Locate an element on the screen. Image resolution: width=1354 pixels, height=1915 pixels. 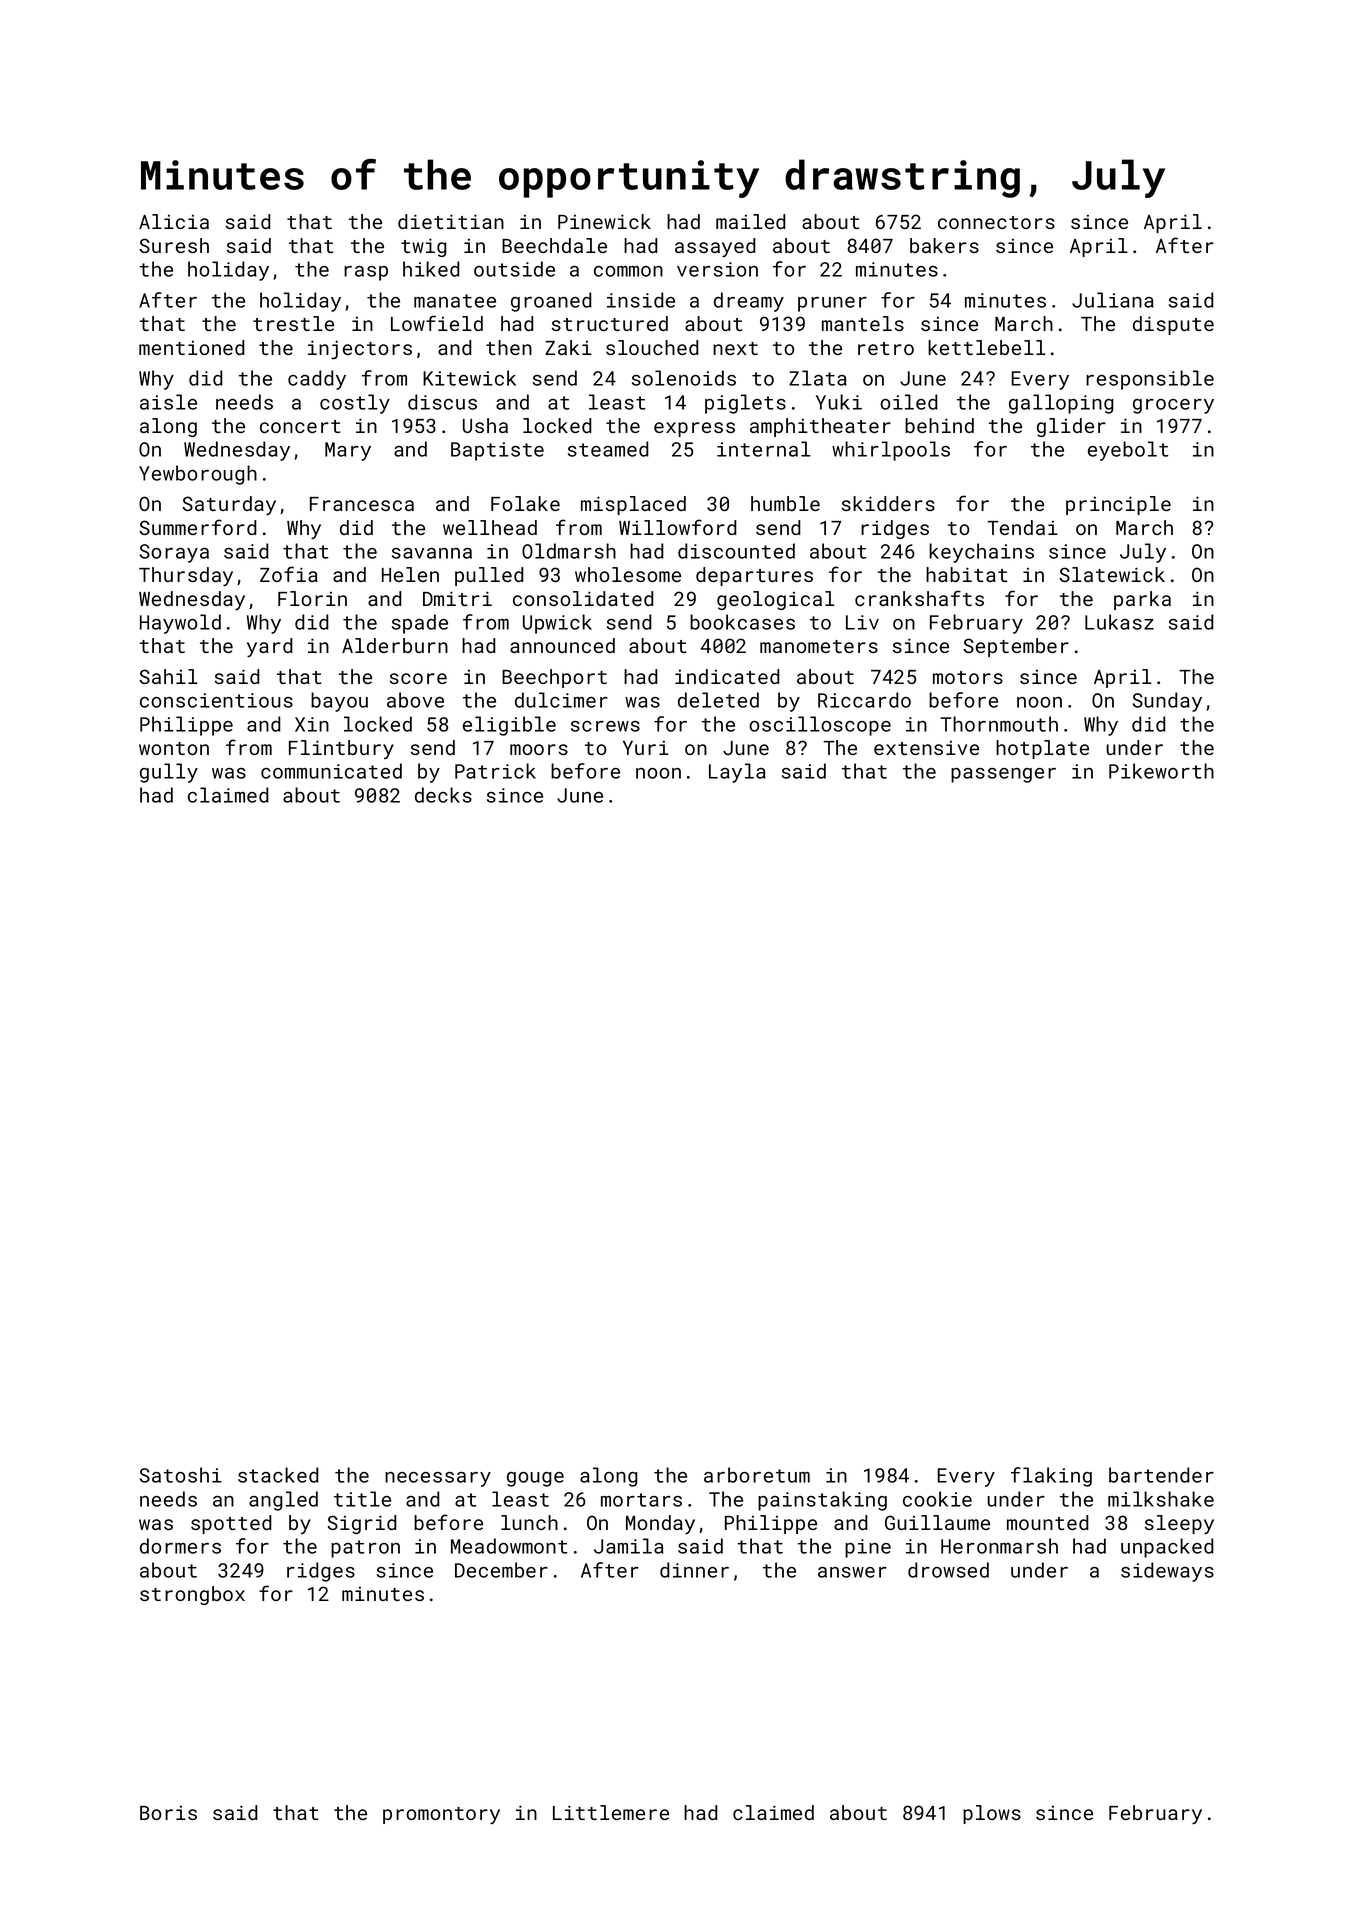
December is located at coordinates (501, 1570).
